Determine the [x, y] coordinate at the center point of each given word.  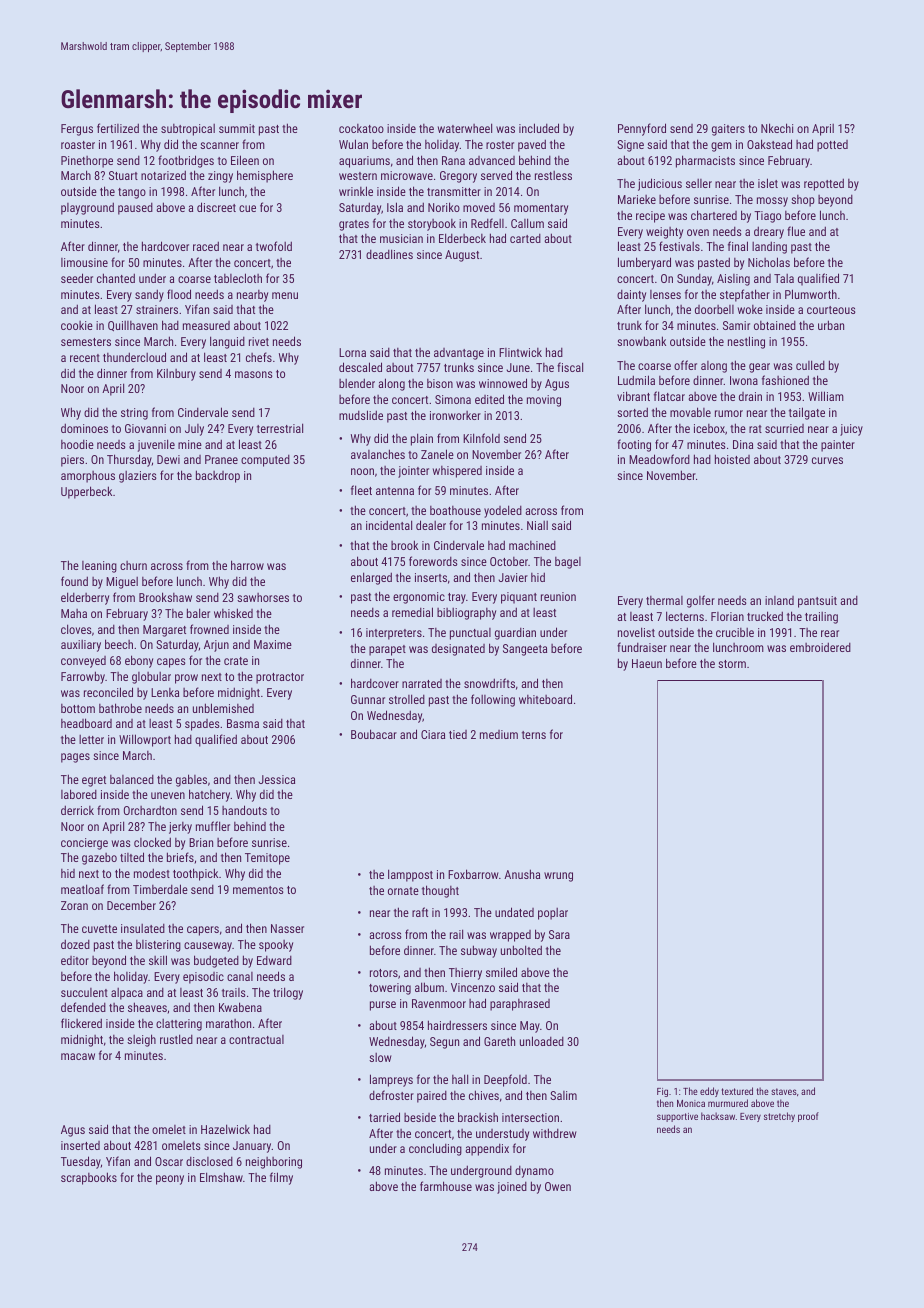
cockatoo [361, 128]
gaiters [728, 130]
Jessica [276, 779]
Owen [558, 1186]
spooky [276, 946]
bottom [78, 708]
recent [85, 358]
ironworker [455, 415]
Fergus [77, 130]
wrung [558, 877]
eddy [709, 1092]
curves [827, 460]
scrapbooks [89, 1178]
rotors [384, 973]
